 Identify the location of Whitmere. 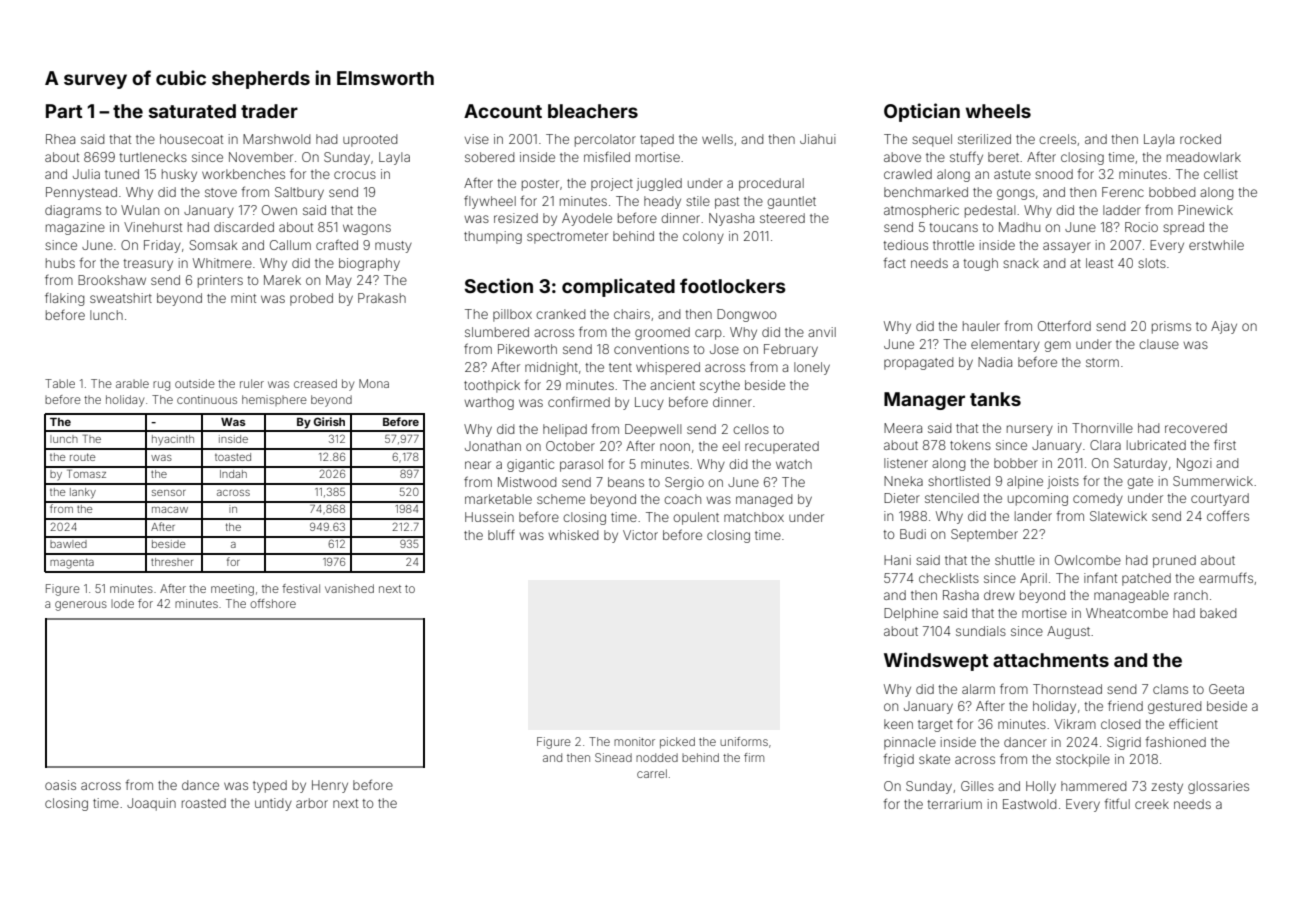
(222, 263).
